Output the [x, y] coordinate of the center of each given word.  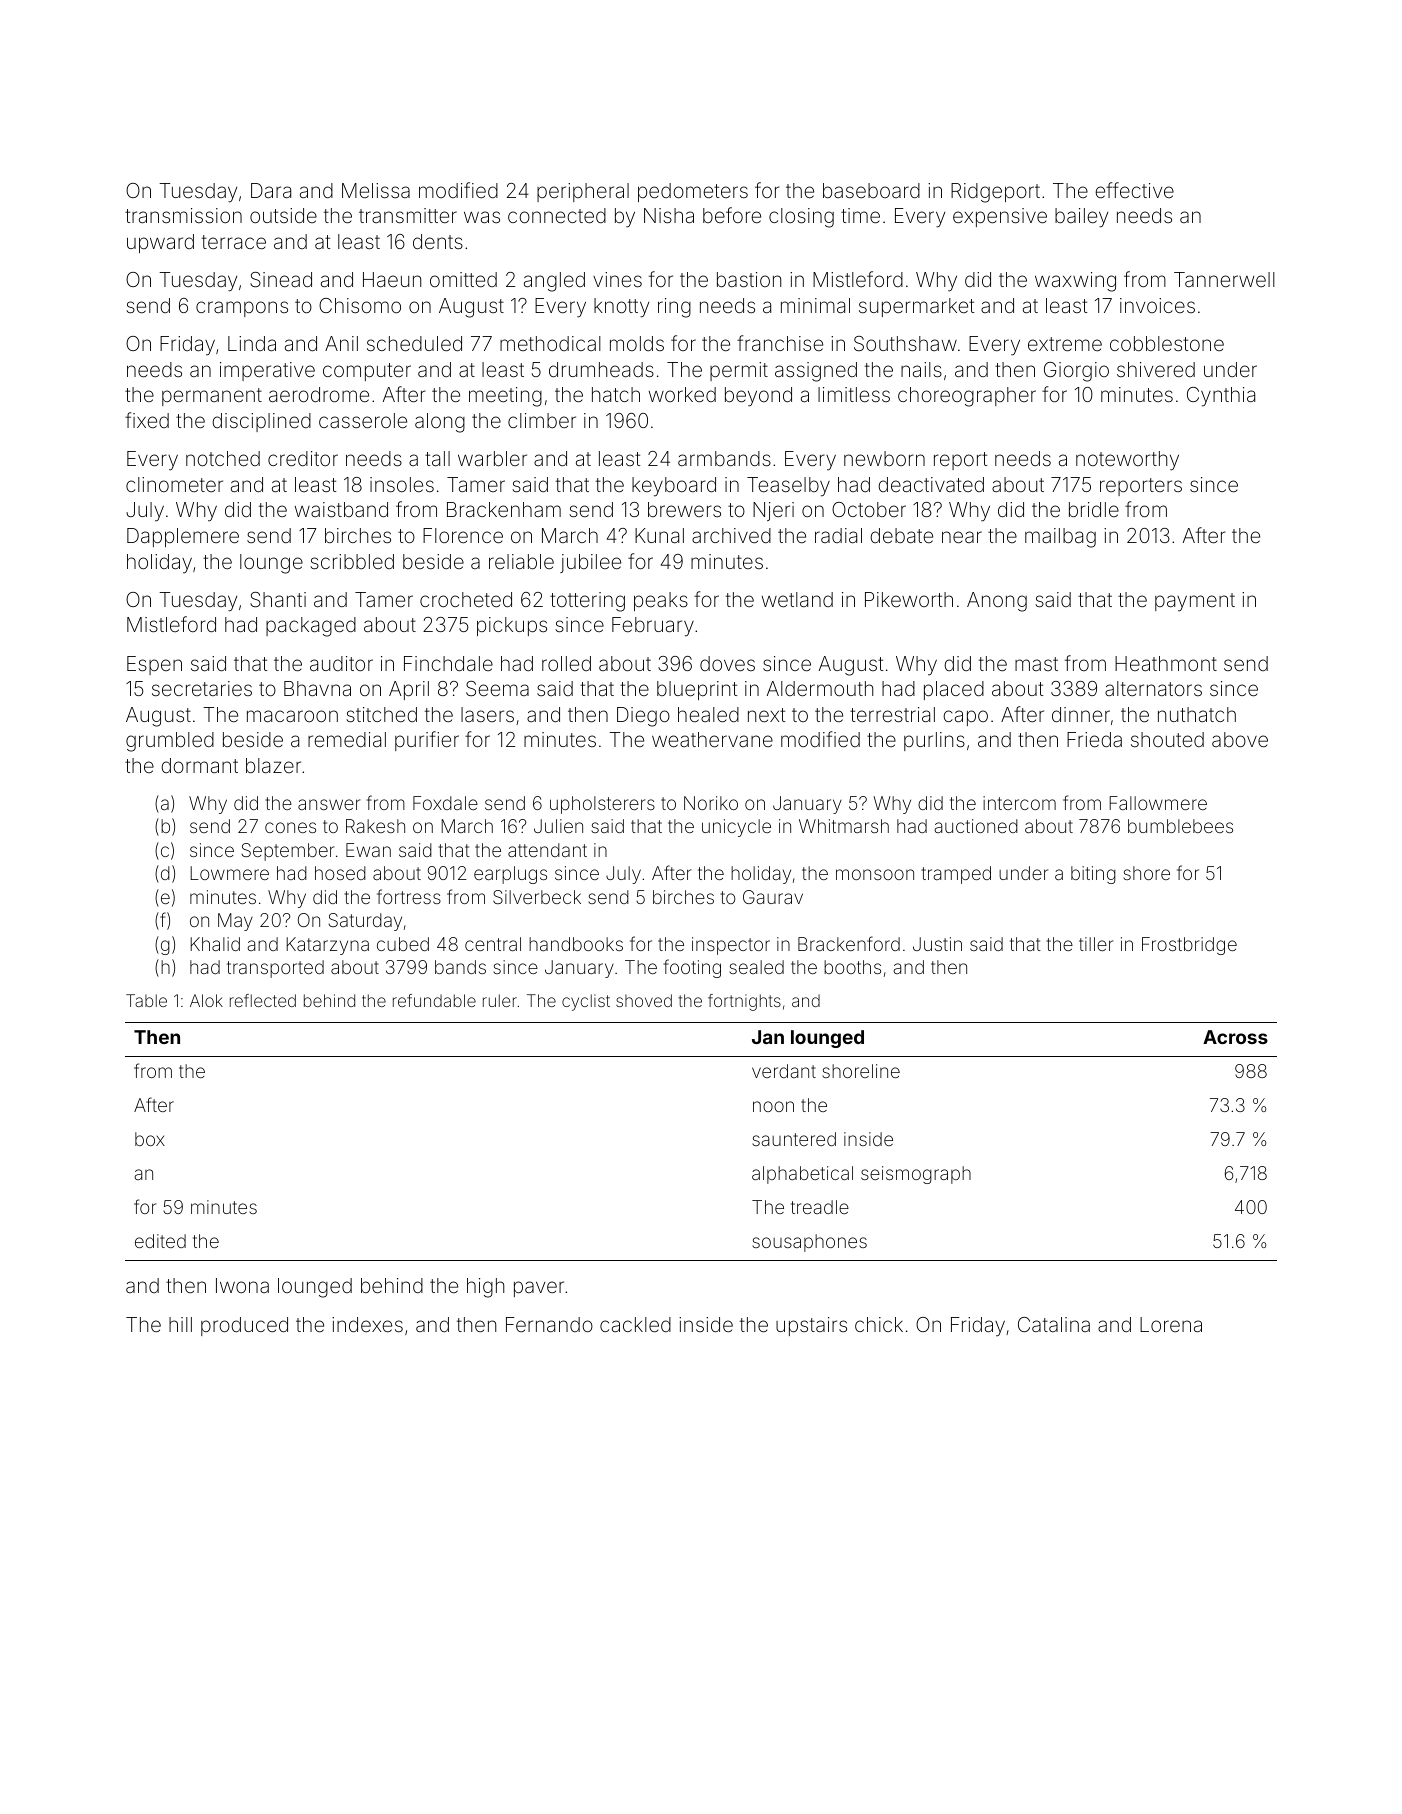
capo [965, 718]
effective [1134, 190]
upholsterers [602, 805]
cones [290, 827]
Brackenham [504, 509]
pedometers [693, 192]
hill [180, 1324]
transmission [183, 215]
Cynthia [1221, 397]
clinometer [174, 484]
